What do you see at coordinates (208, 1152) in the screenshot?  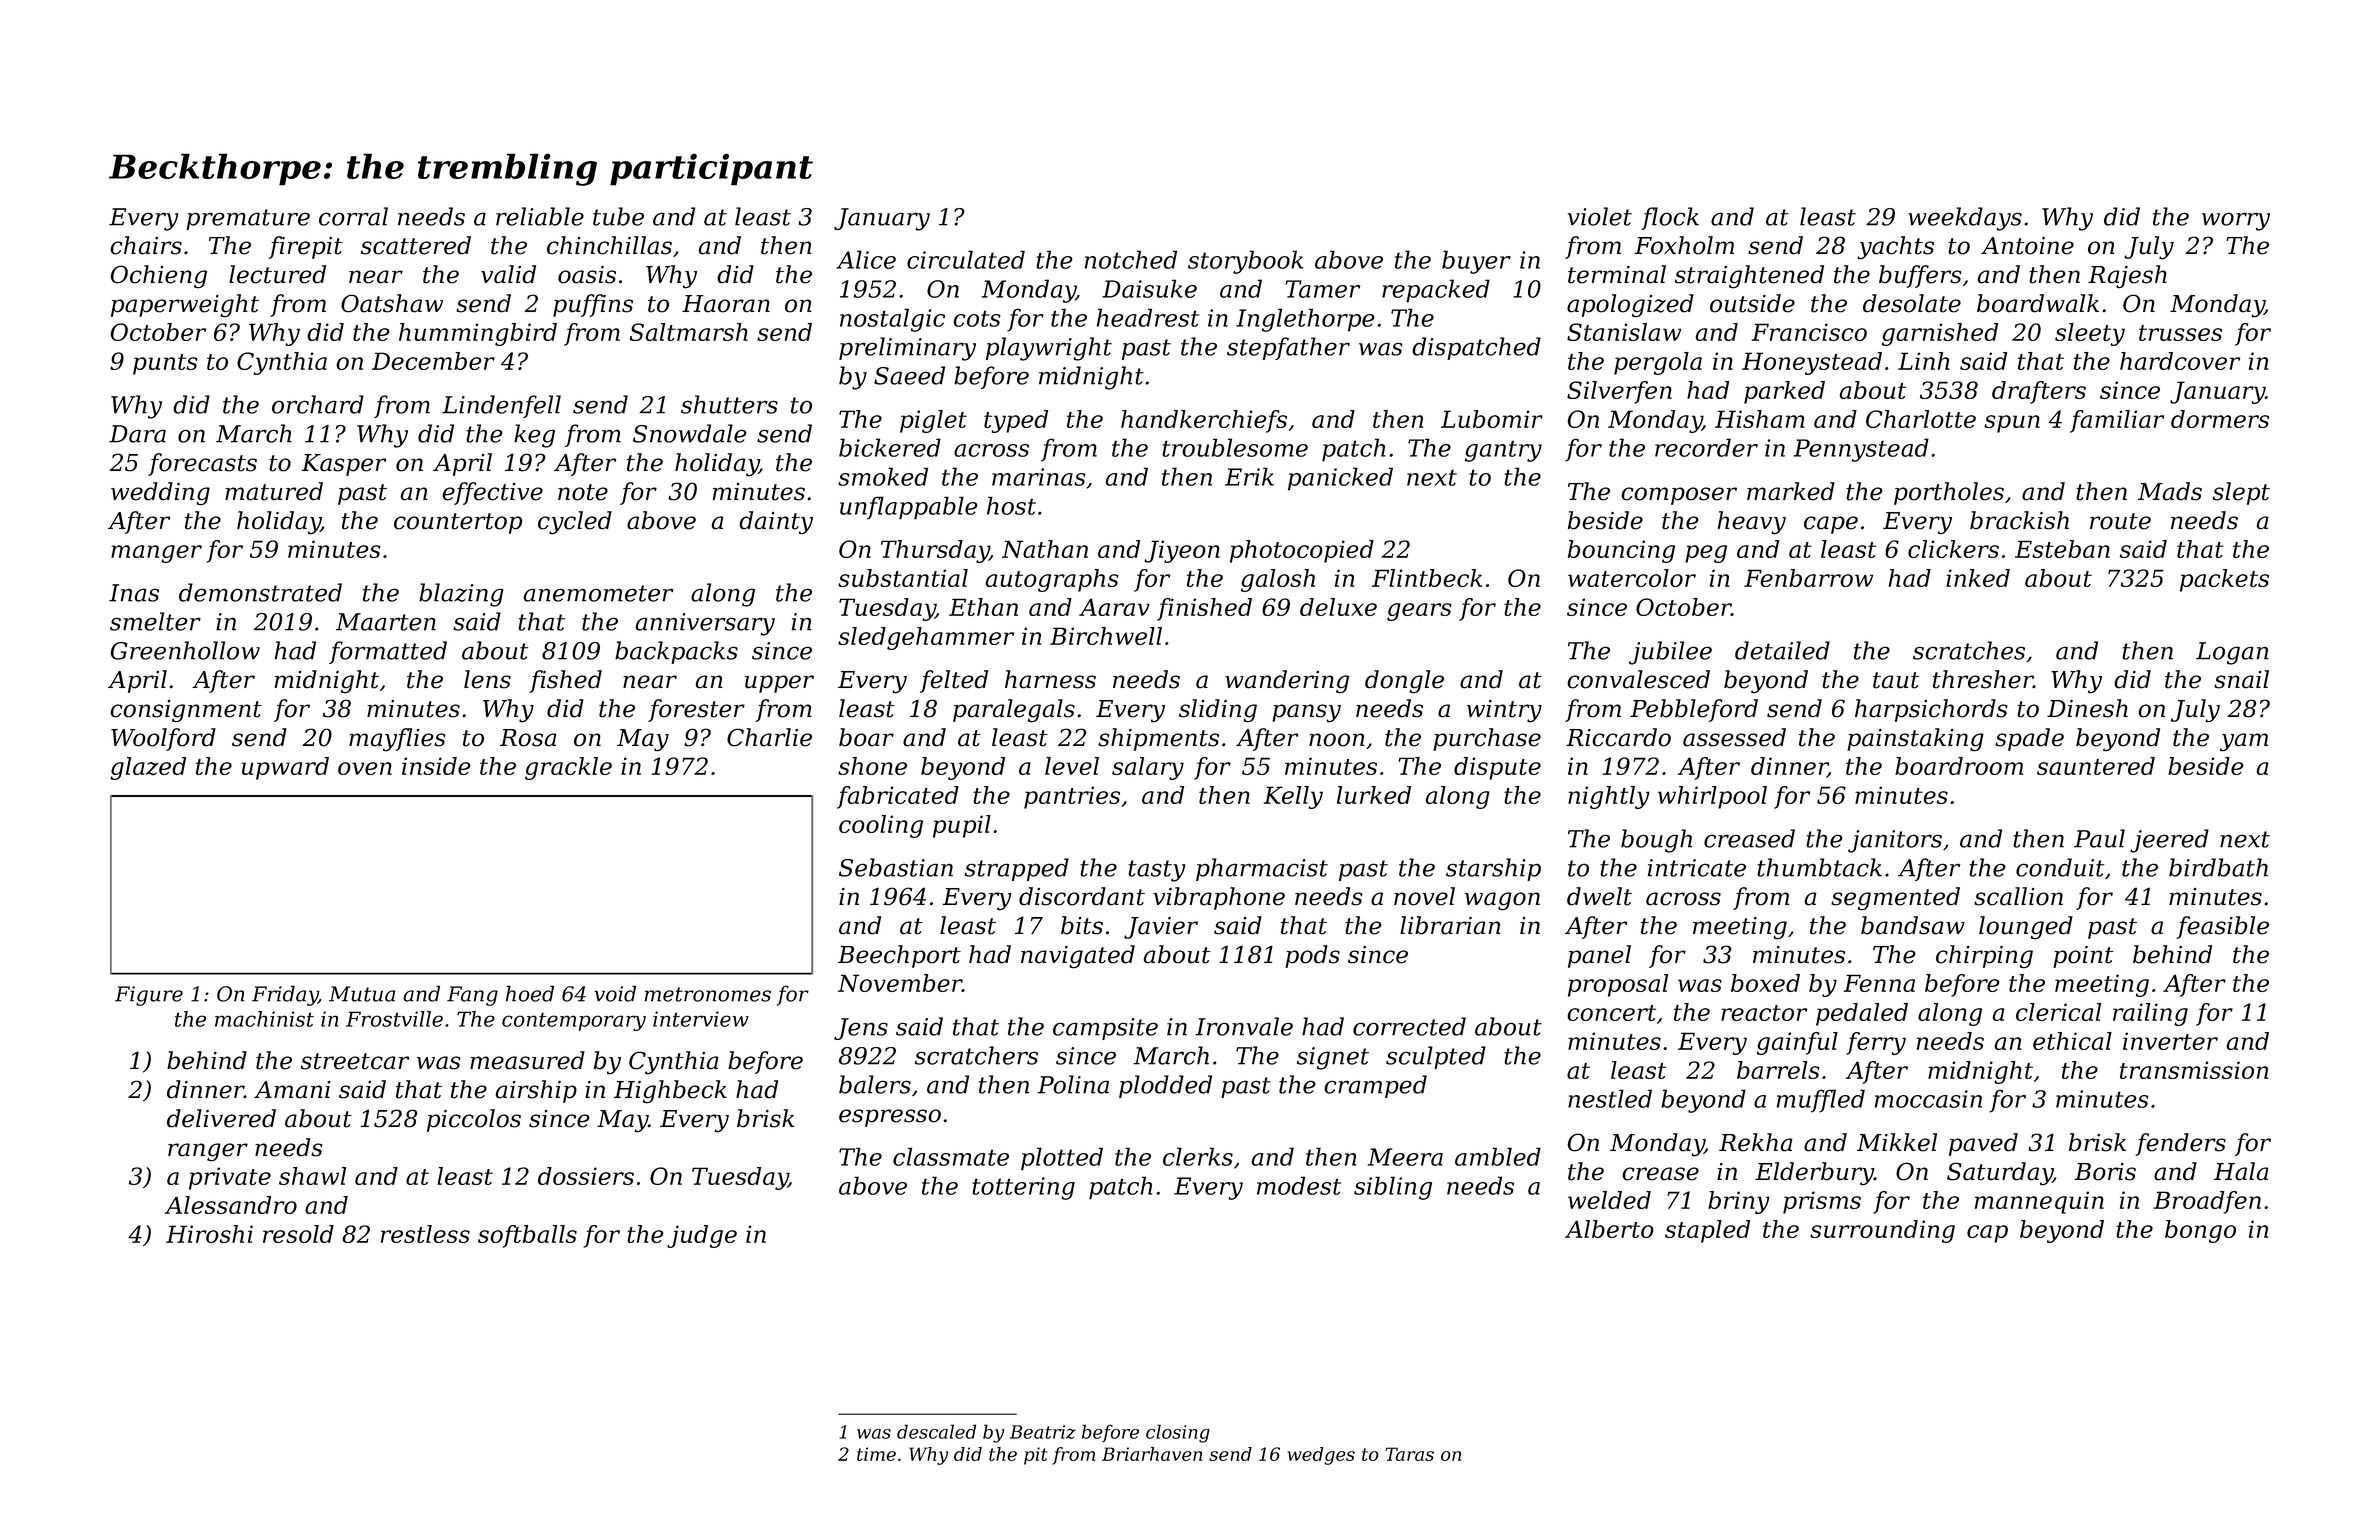 I see `ranger` at bounding box center [208, 1152].
